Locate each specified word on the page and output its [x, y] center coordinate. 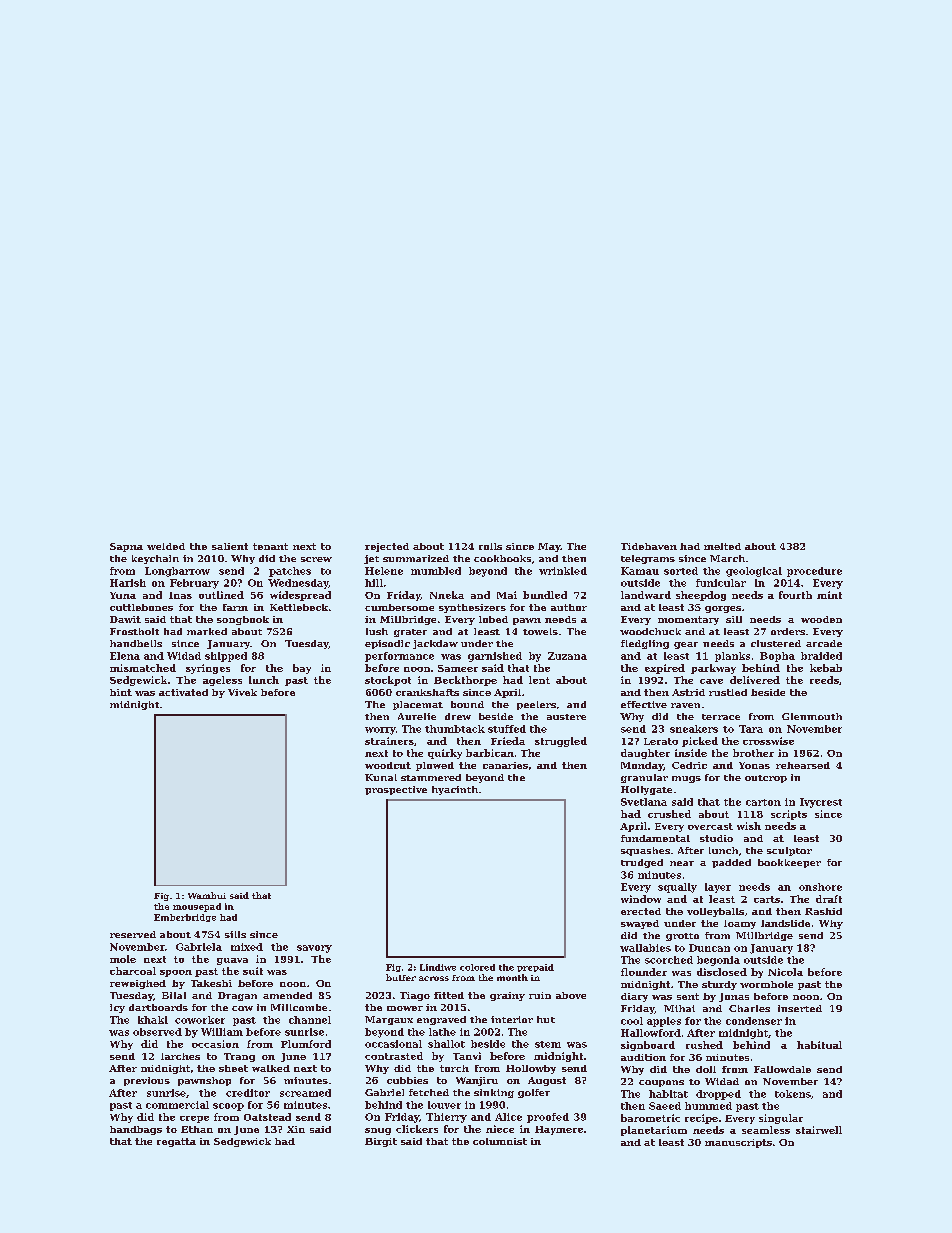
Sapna [126, 547]
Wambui [207, 895]
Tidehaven [649, 546]
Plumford [306, 1044]
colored [477, 967]
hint [121, 692]
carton [763, 802]
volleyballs [715, 912]
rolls [490, 546]
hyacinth [455, 790]
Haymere [559, 1130]
